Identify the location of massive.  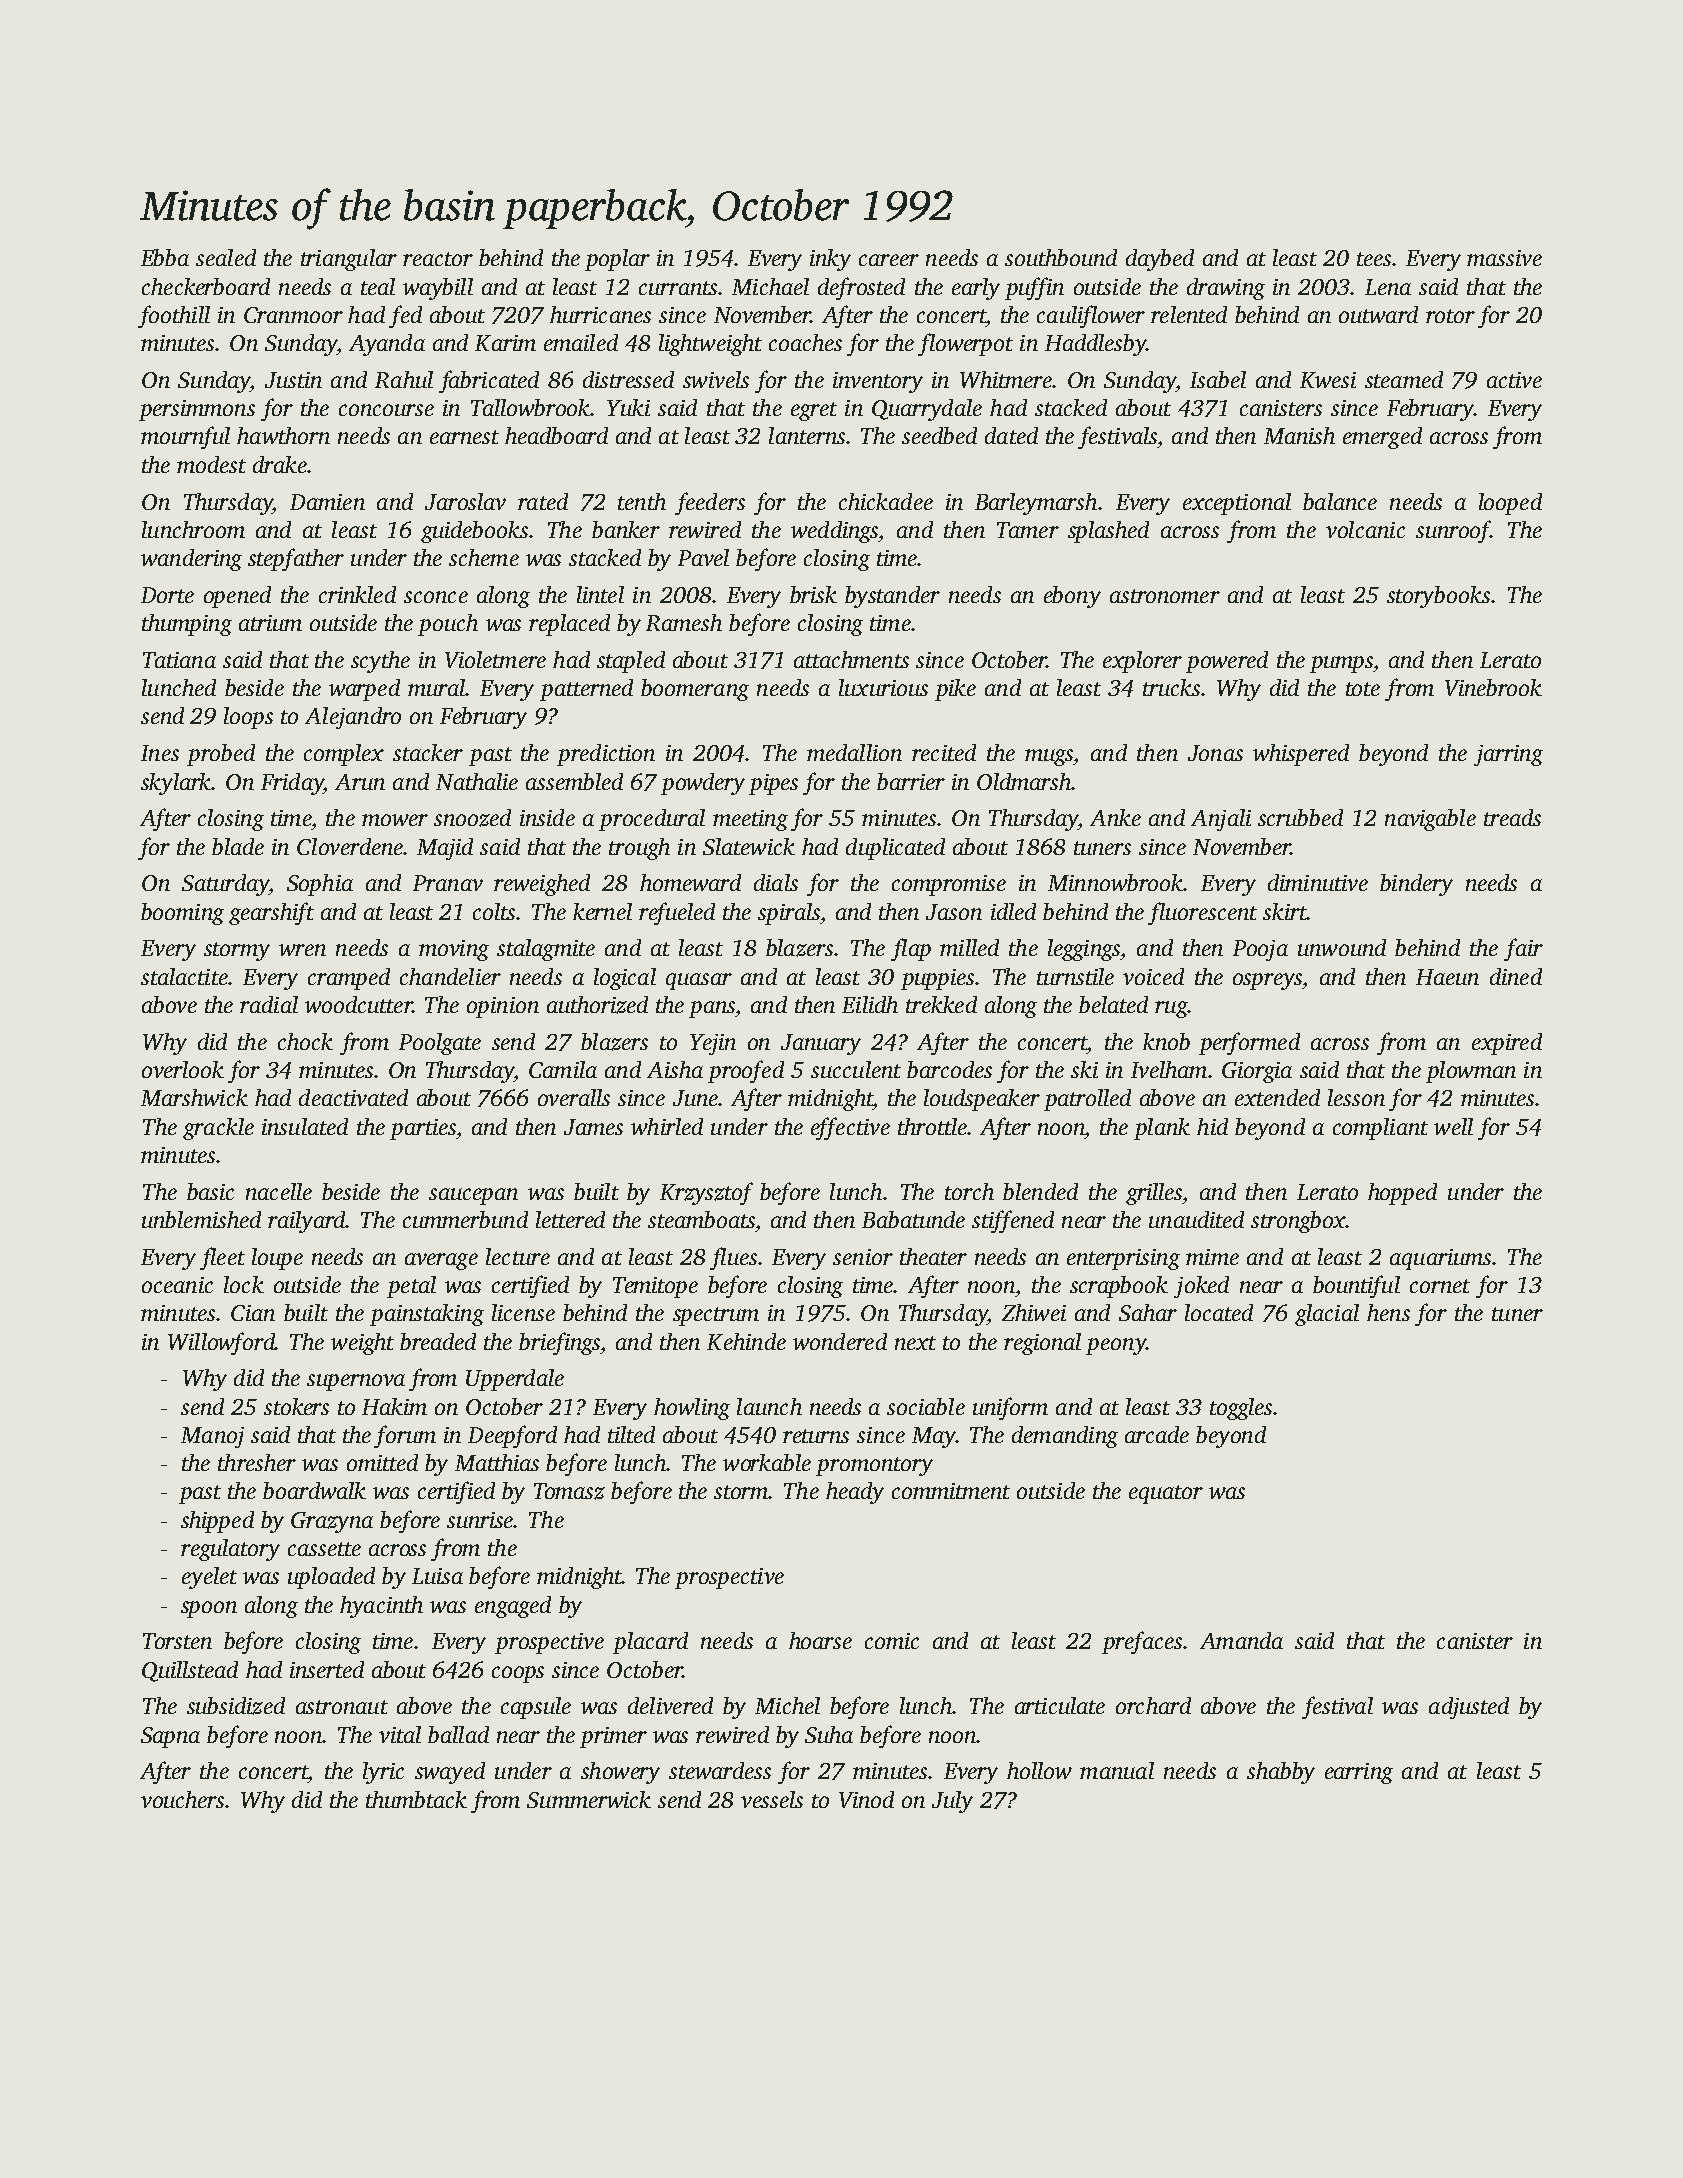
(1504, 258).
